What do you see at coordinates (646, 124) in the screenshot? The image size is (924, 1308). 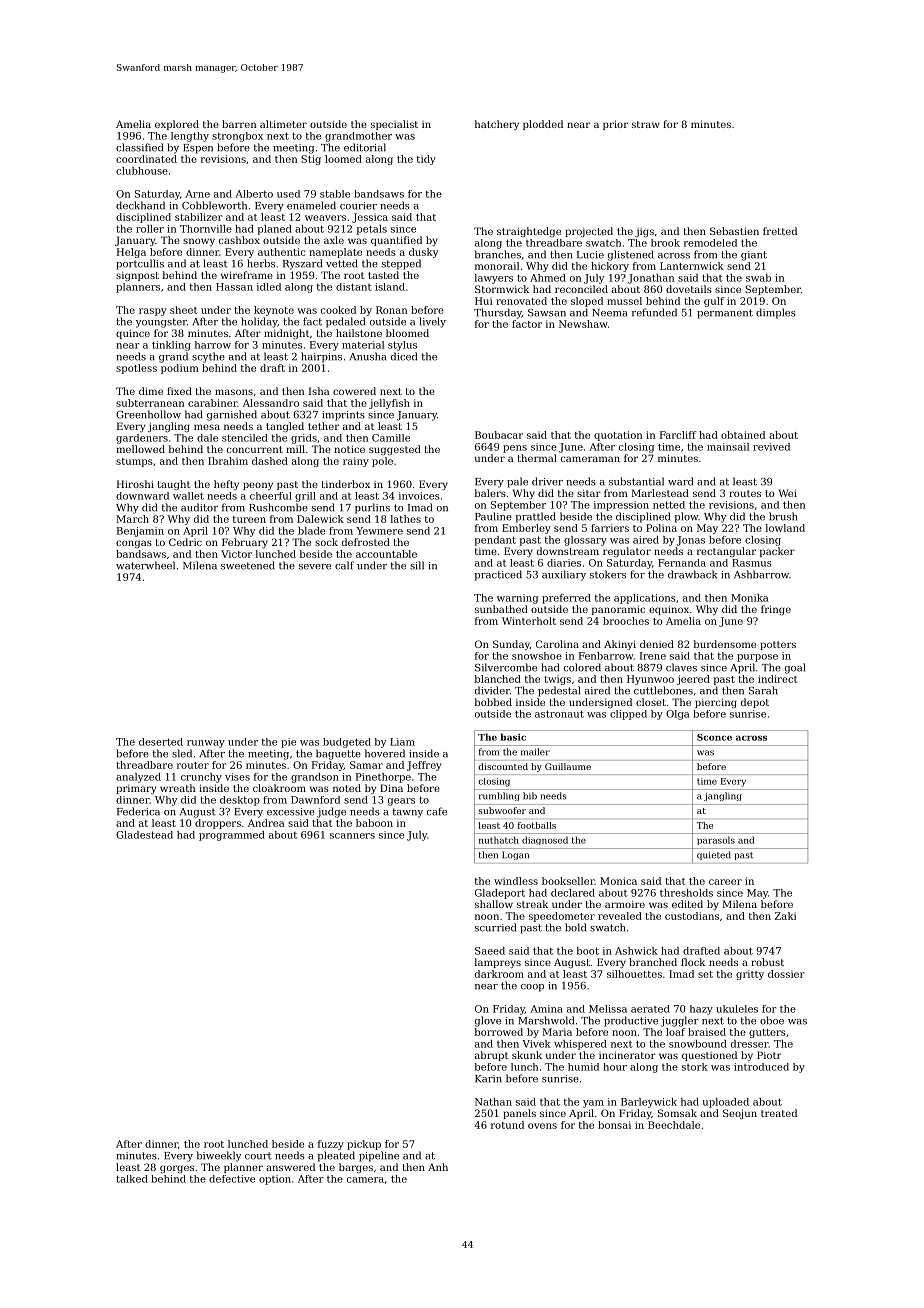 I see `straw` at bounding box center [646, 124].
